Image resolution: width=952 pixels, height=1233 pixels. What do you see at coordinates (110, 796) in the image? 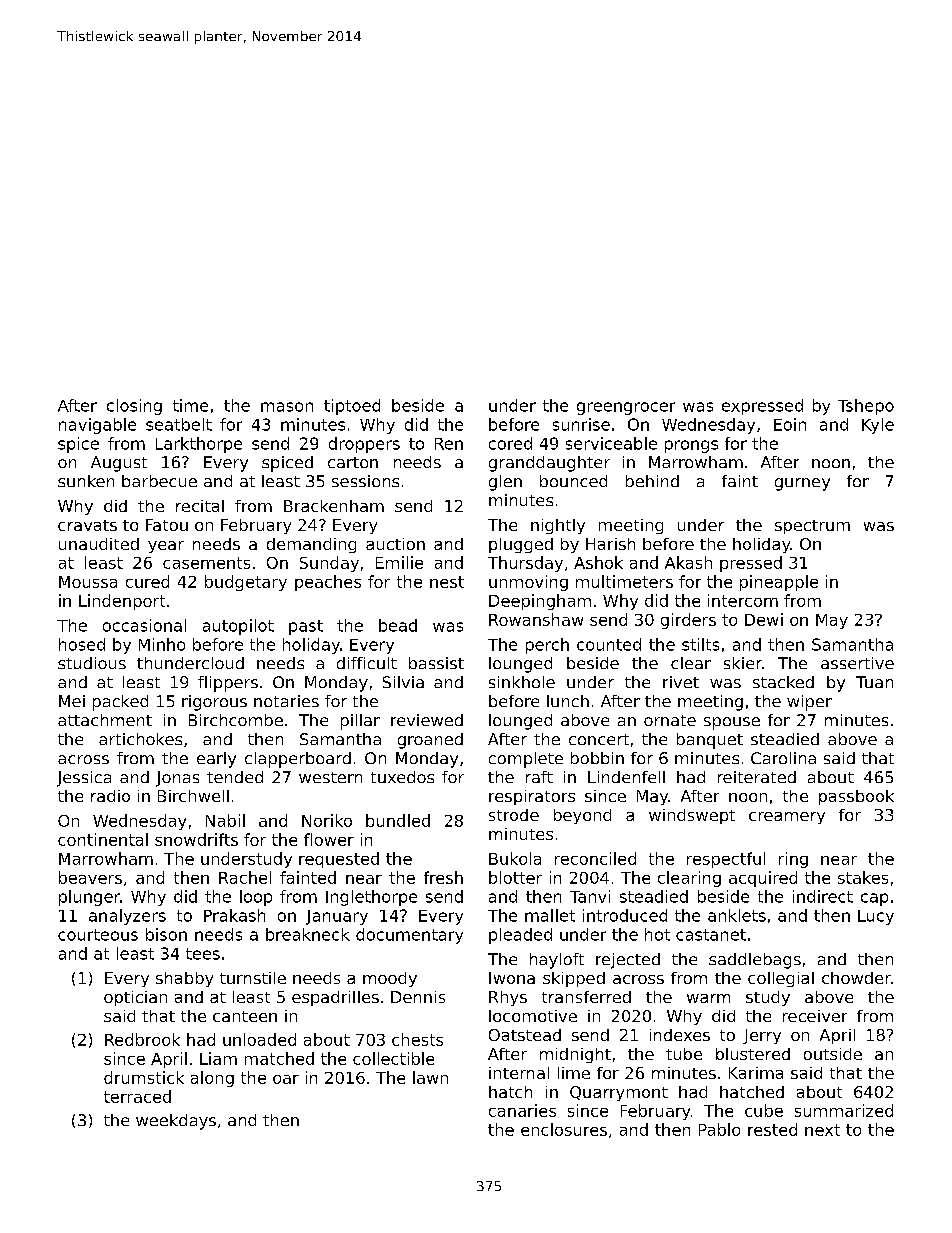
I see `radio` at bounding box center [110, 796].
